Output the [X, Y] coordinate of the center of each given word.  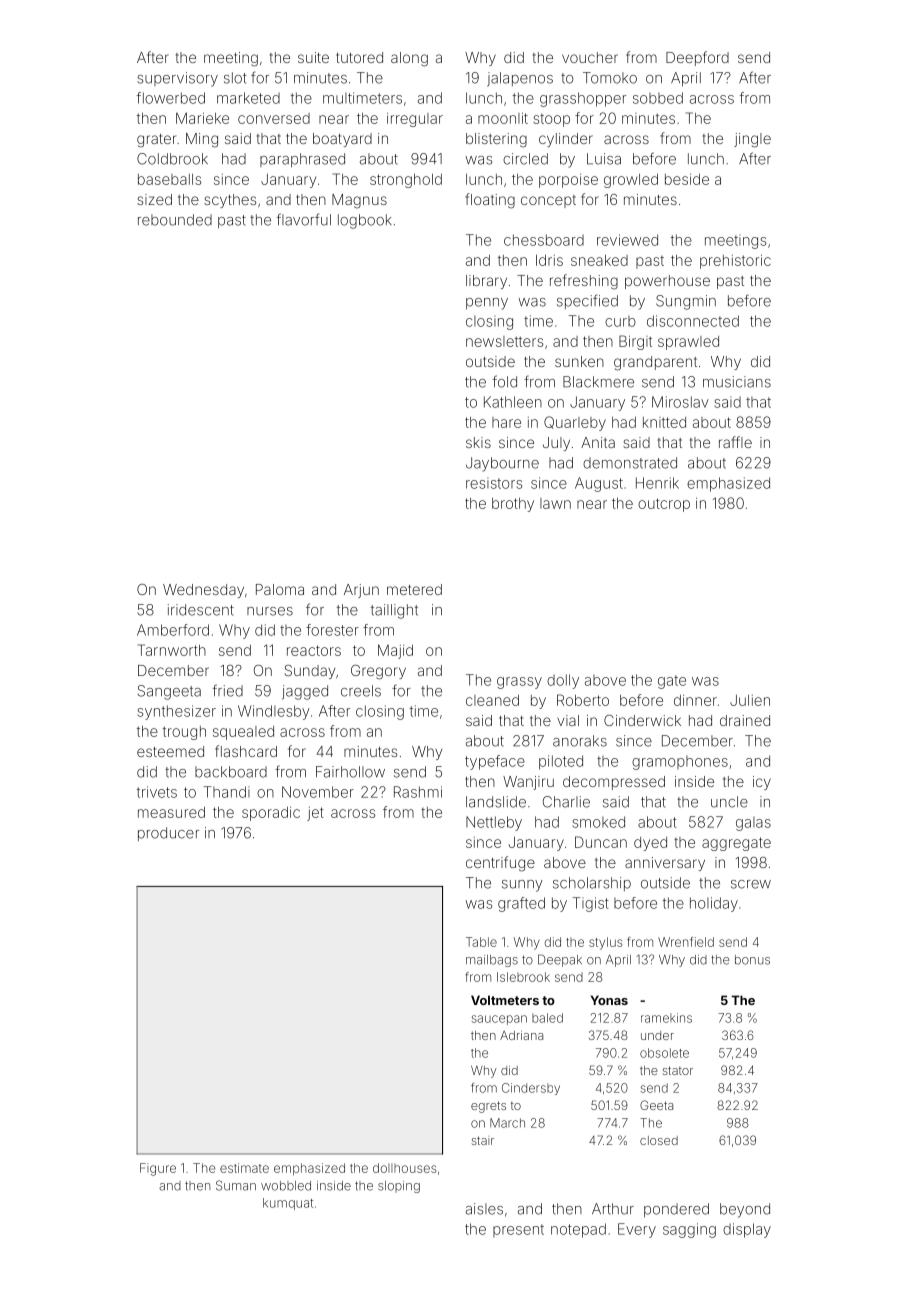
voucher [590, 57]
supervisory [177, 79]
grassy [519, 683]
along [409, 59]
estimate [244, 1168]
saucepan [499, 1020]
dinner [695, 700]
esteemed [170, 751]
